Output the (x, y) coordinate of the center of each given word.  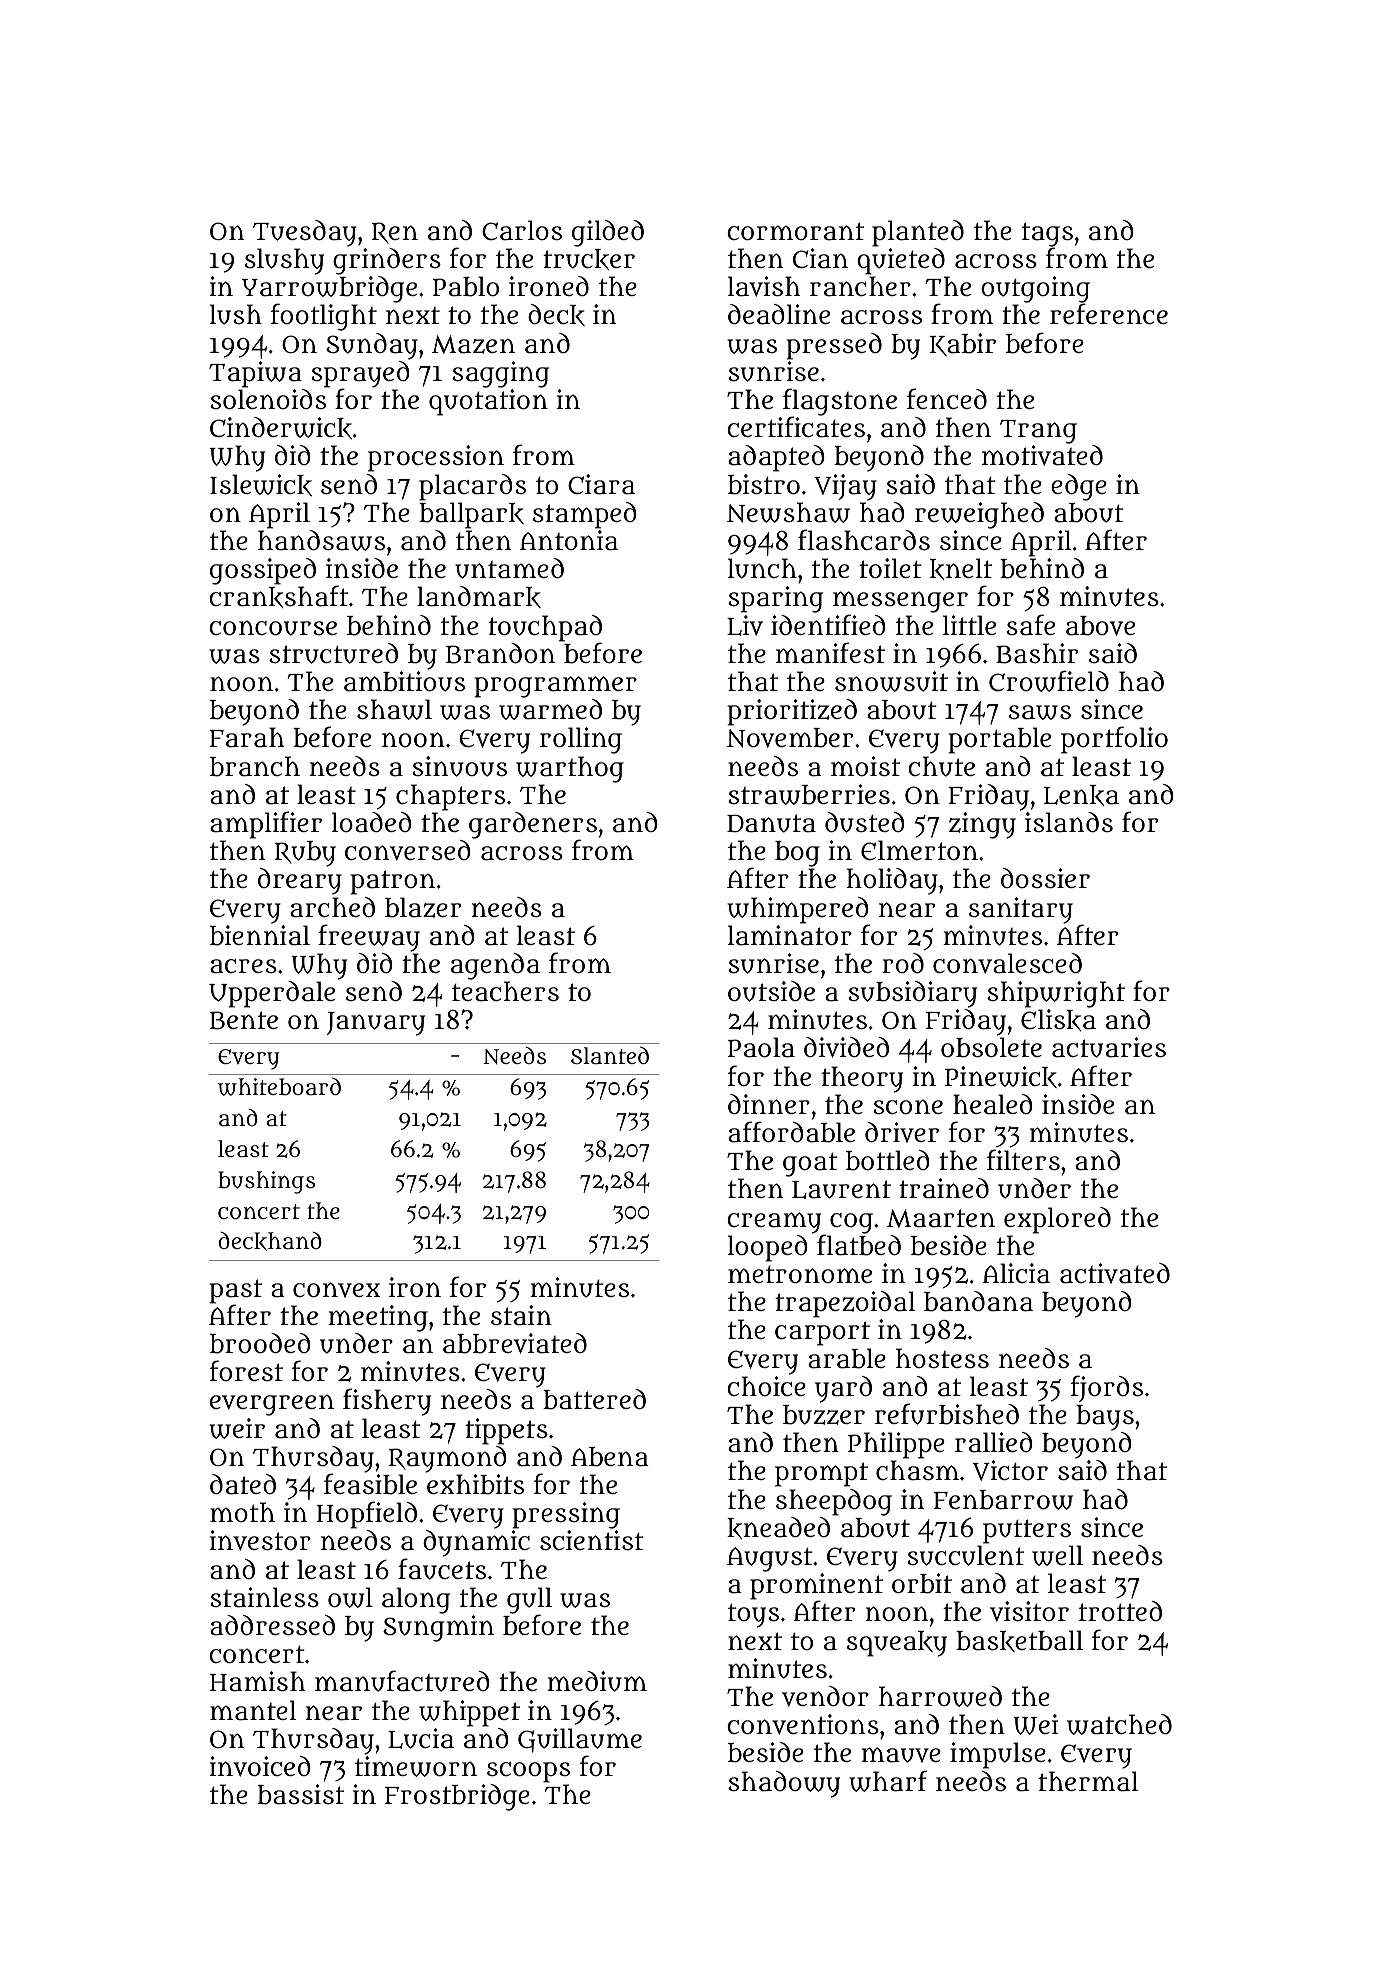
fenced (947, 398)
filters (1023, 1159)
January (376, 1024)
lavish (764, 286)
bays (1105, 1418)
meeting (378, 1318)
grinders (387, 261)
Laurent (841, 1189)
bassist (300, 1794)
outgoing (1035, 290)
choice (766, 1386)
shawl (394, 709)
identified (828, 624)
